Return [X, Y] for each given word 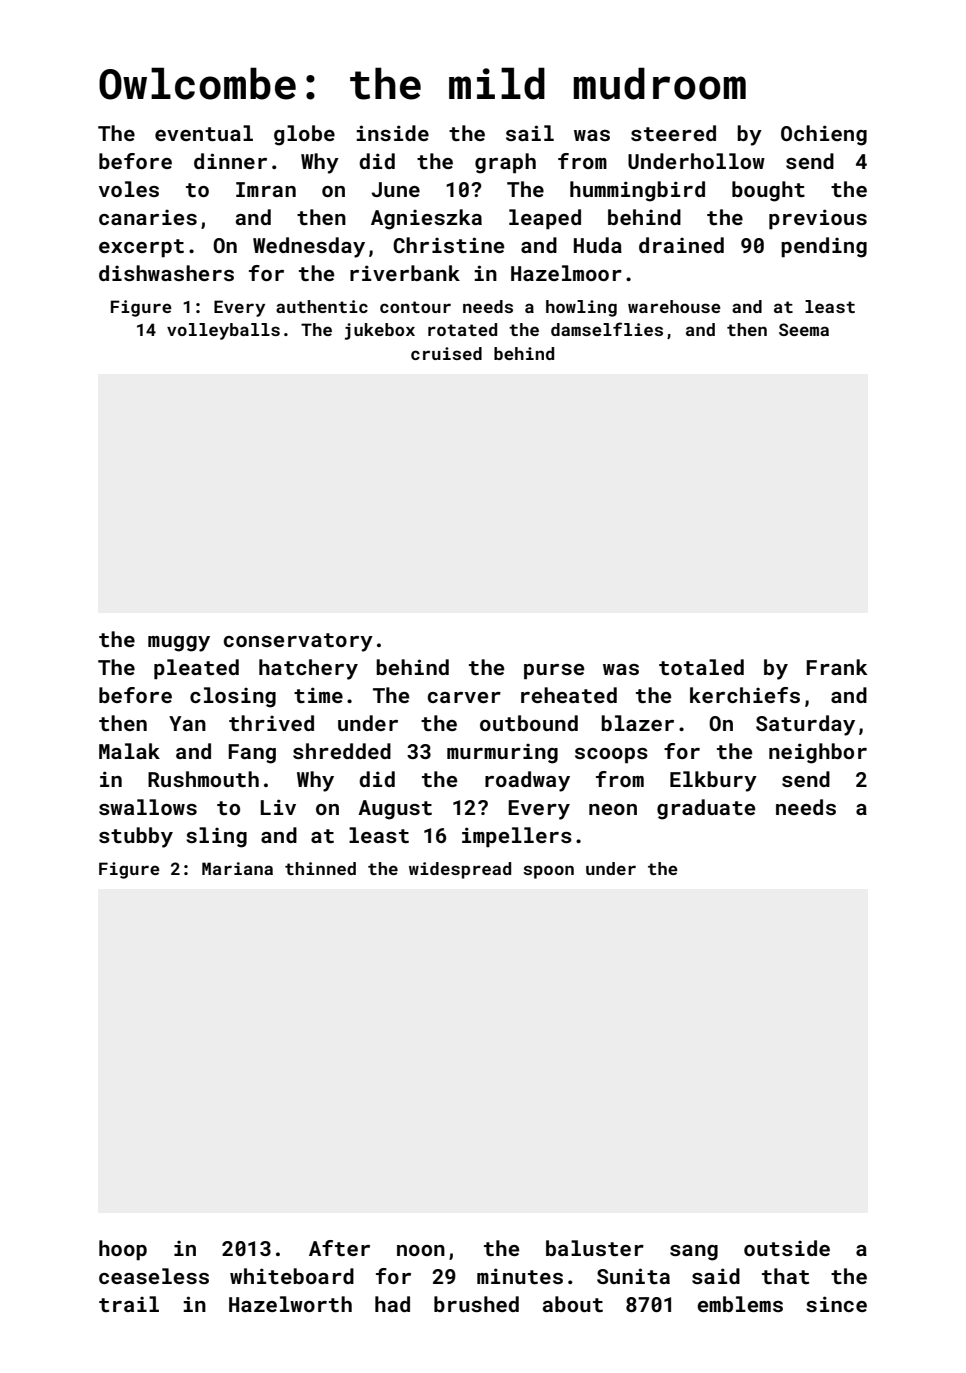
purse [554, 672]
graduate [706, 809]
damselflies [607, 329]
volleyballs [223, 331]
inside [393, 133]
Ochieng [824, 135]
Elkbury [713, 781]
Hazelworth [290, 1304]
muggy [179, 644]
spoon [548, 872]
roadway [527, 781]
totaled [701, 667]
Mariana [237, 868]
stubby [136, 837]
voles [129, 189]
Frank [836, 667]
